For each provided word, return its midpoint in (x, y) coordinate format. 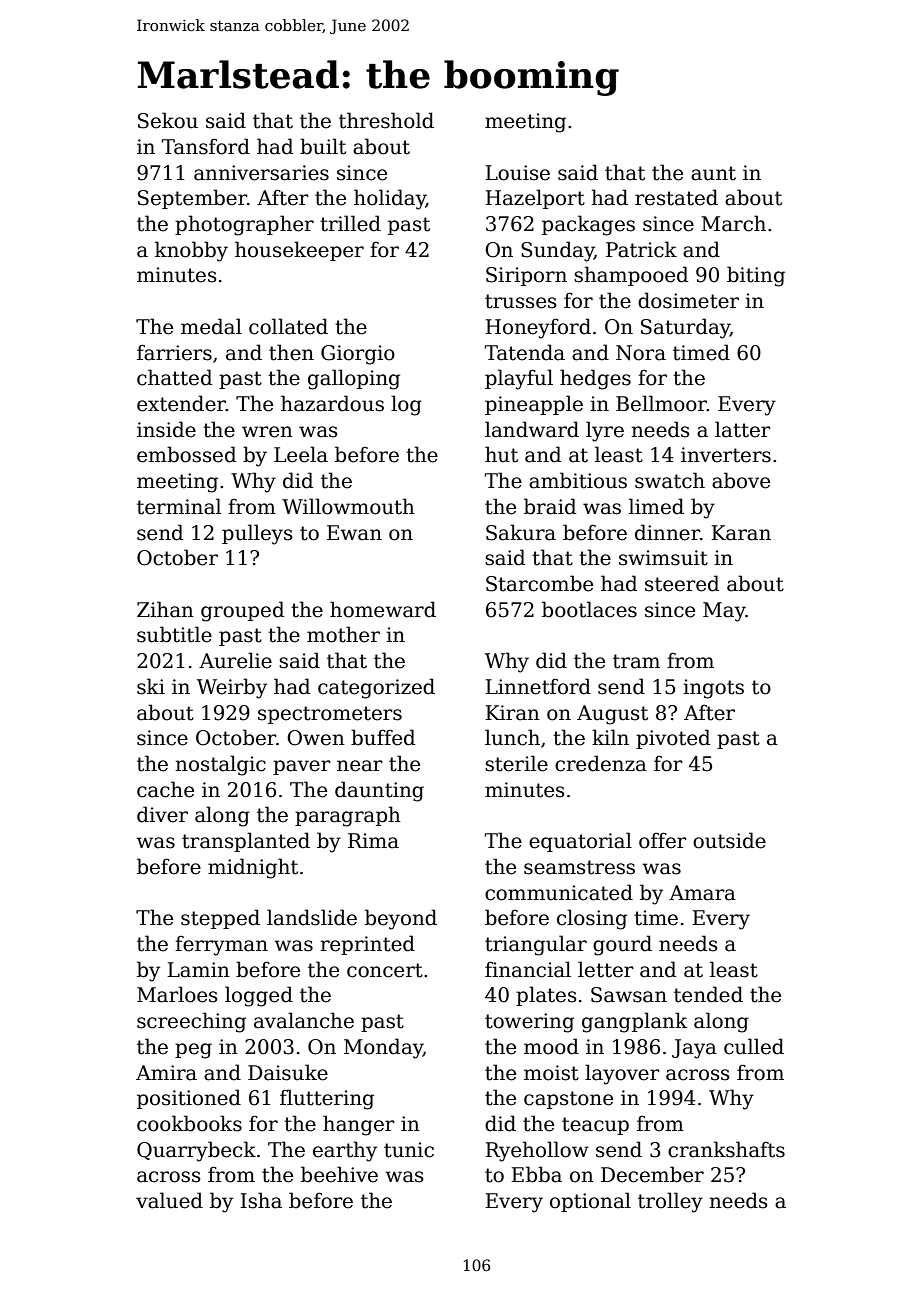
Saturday (685, 328)
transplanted (246, 842)
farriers (174, 352)
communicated (559, 892)
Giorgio (358, 355)
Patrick (641, 249)
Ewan (354, 533)
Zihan (165, 609)
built (323, 146)
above (741, 480)
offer (663, 840)
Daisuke (288, 1072)
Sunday (557, 251)
